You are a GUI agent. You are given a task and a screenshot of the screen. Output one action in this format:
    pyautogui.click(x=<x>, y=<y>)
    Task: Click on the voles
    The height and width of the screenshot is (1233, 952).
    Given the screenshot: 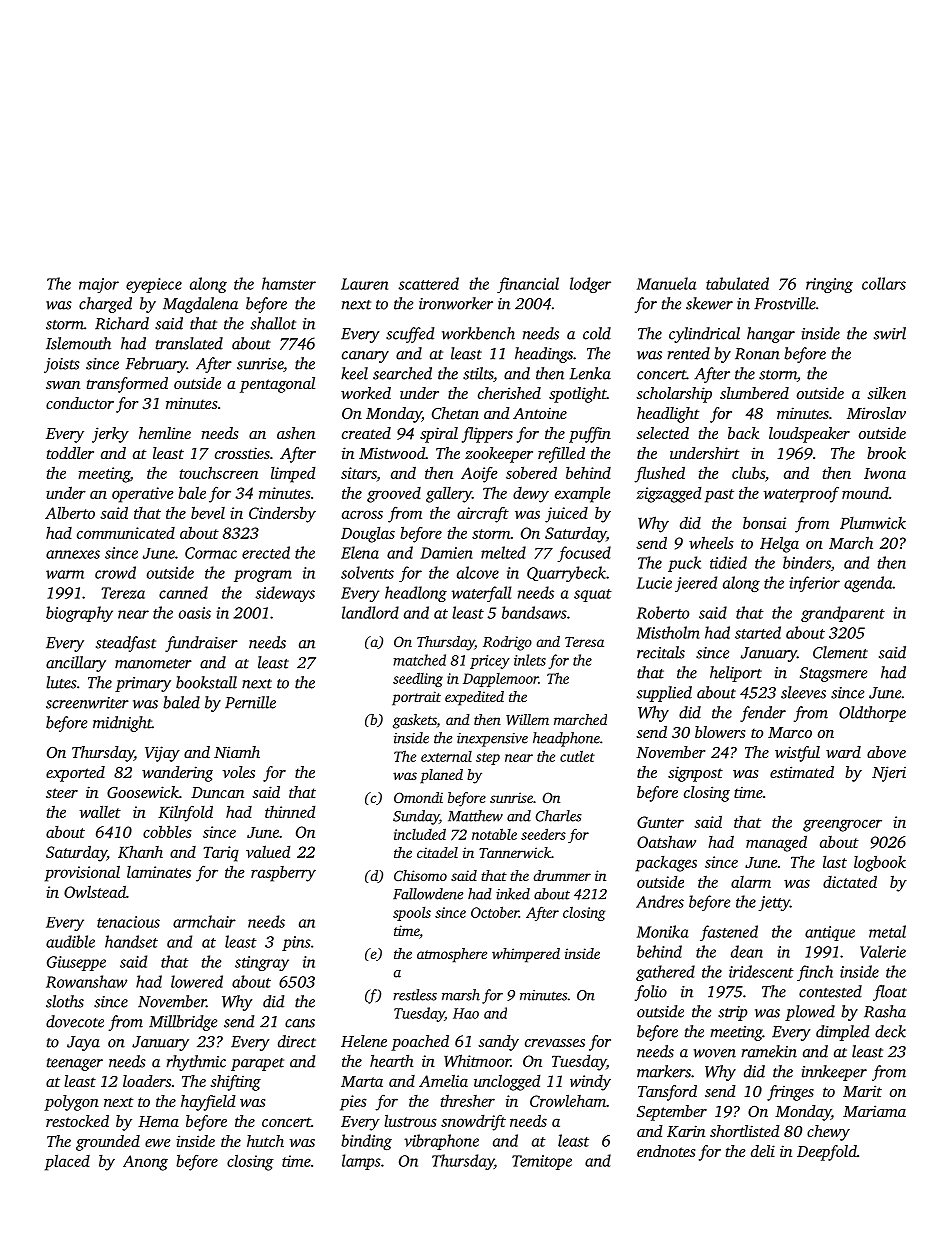 What is the action you would take?
    pyautogui.click(x=238, y=772)
